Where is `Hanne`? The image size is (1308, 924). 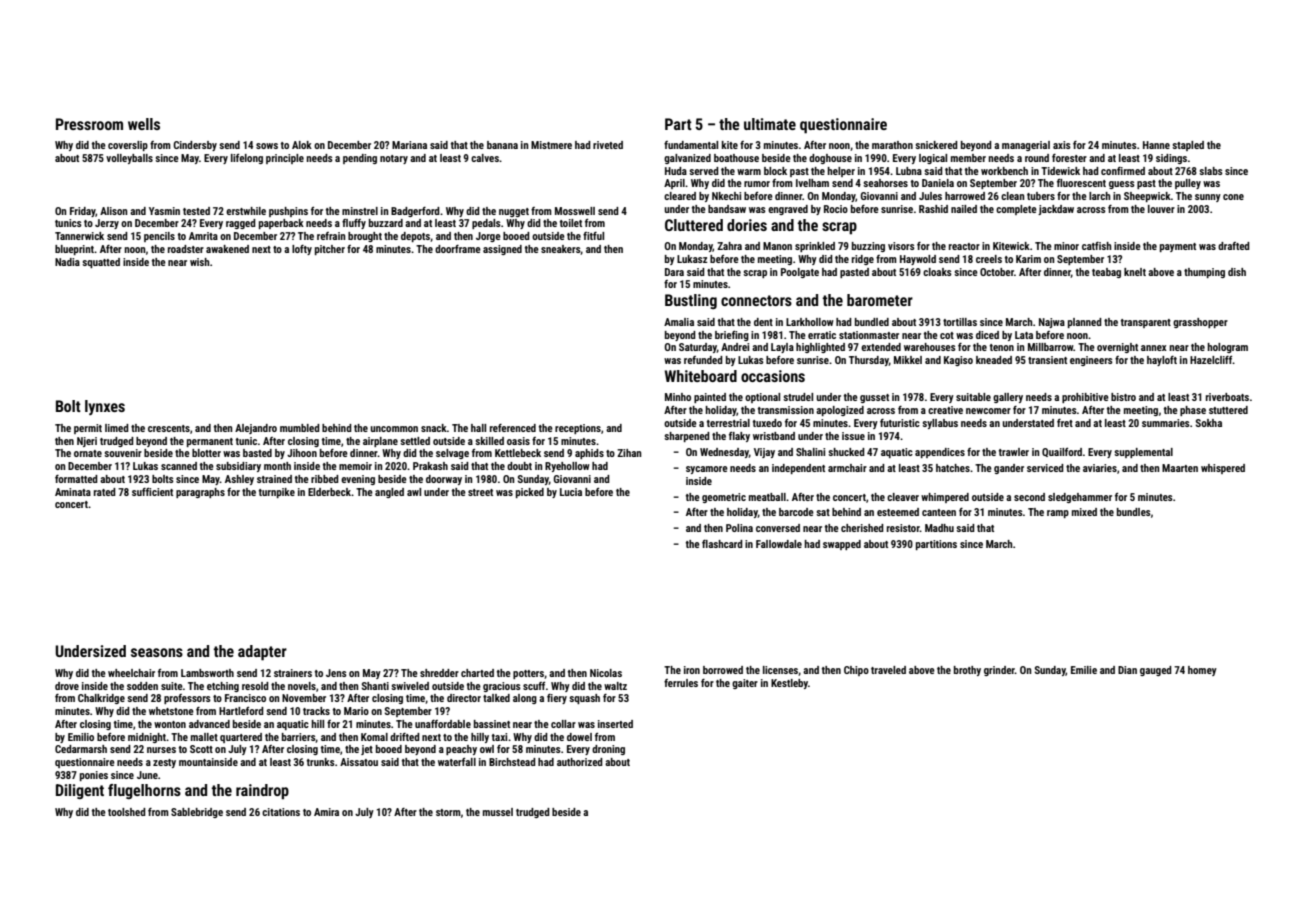 Hanne is located at coordinates (1156, 145).
